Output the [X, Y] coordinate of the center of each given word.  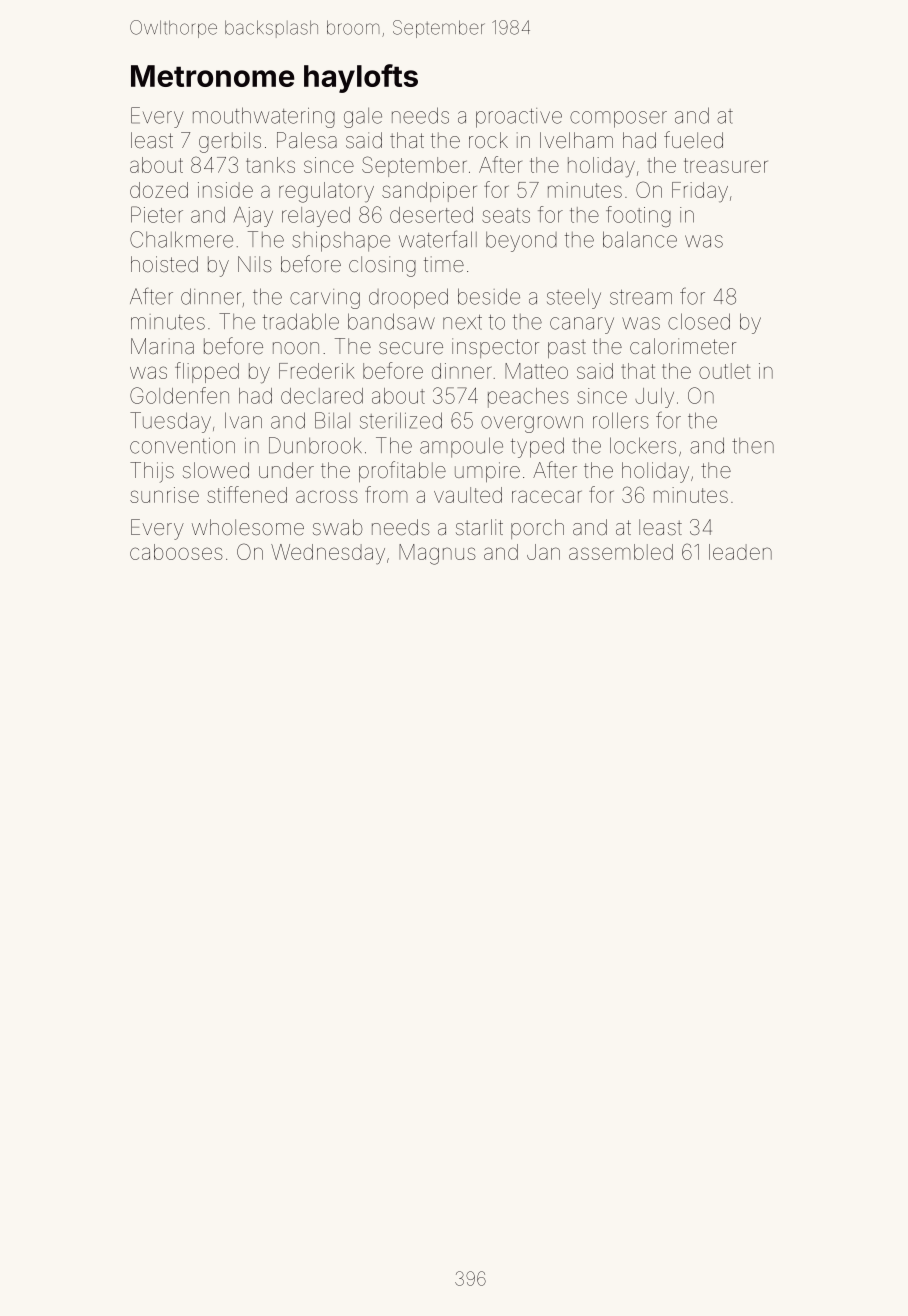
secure [411, 348]
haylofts [361, 78]
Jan [543, 552]
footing [638, 216]
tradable [301, 321]
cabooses [176, 552]
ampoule [461, 447]
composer [618, 119]
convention [182, 446]
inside [225, 190]
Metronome [212, 76]
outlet [724, 371]
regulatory [326, 192]
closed [699, 321]
